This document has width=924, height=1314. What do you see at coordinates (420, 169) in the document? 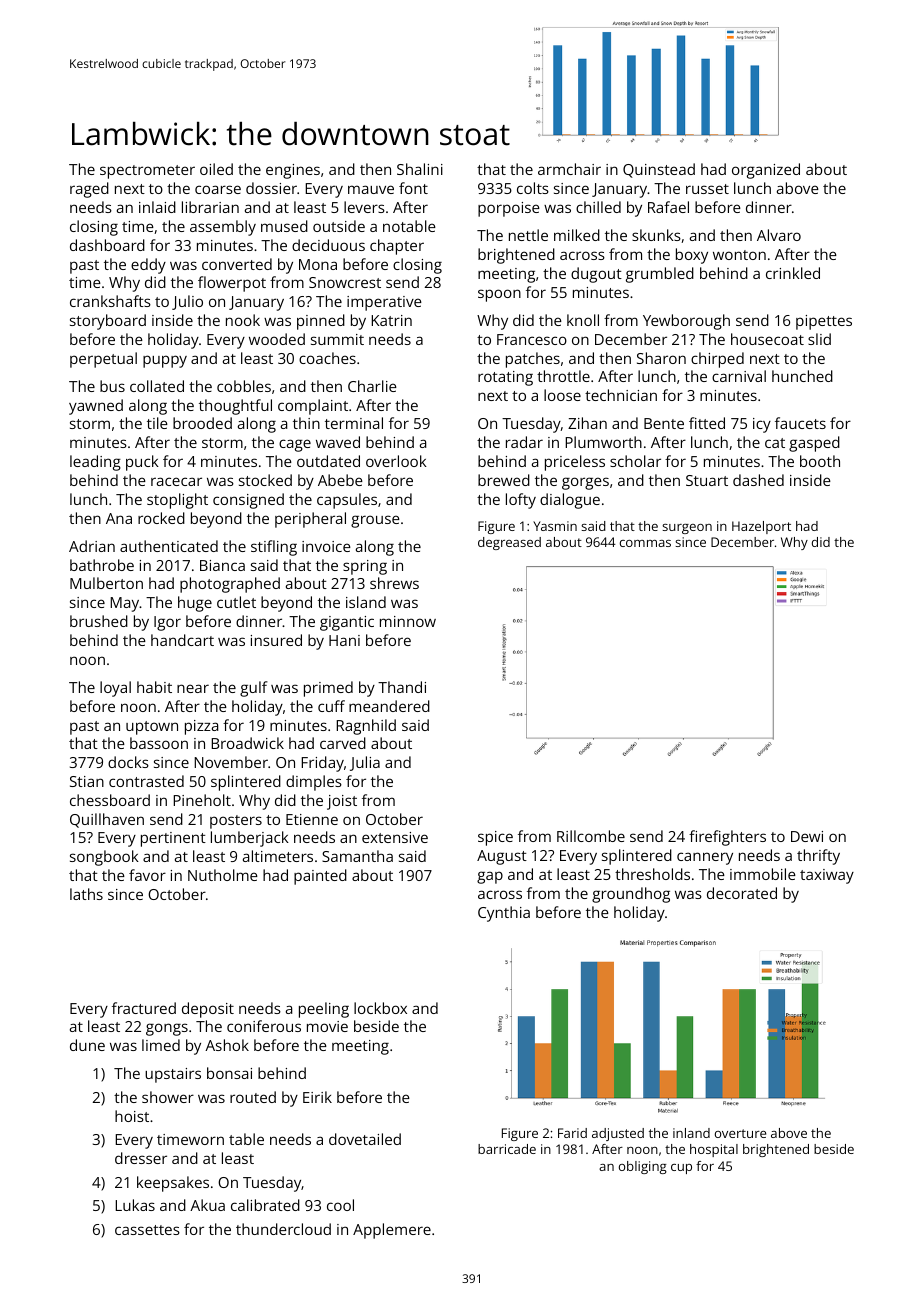
I see `Shalini` at bounding box center [420, 169].
